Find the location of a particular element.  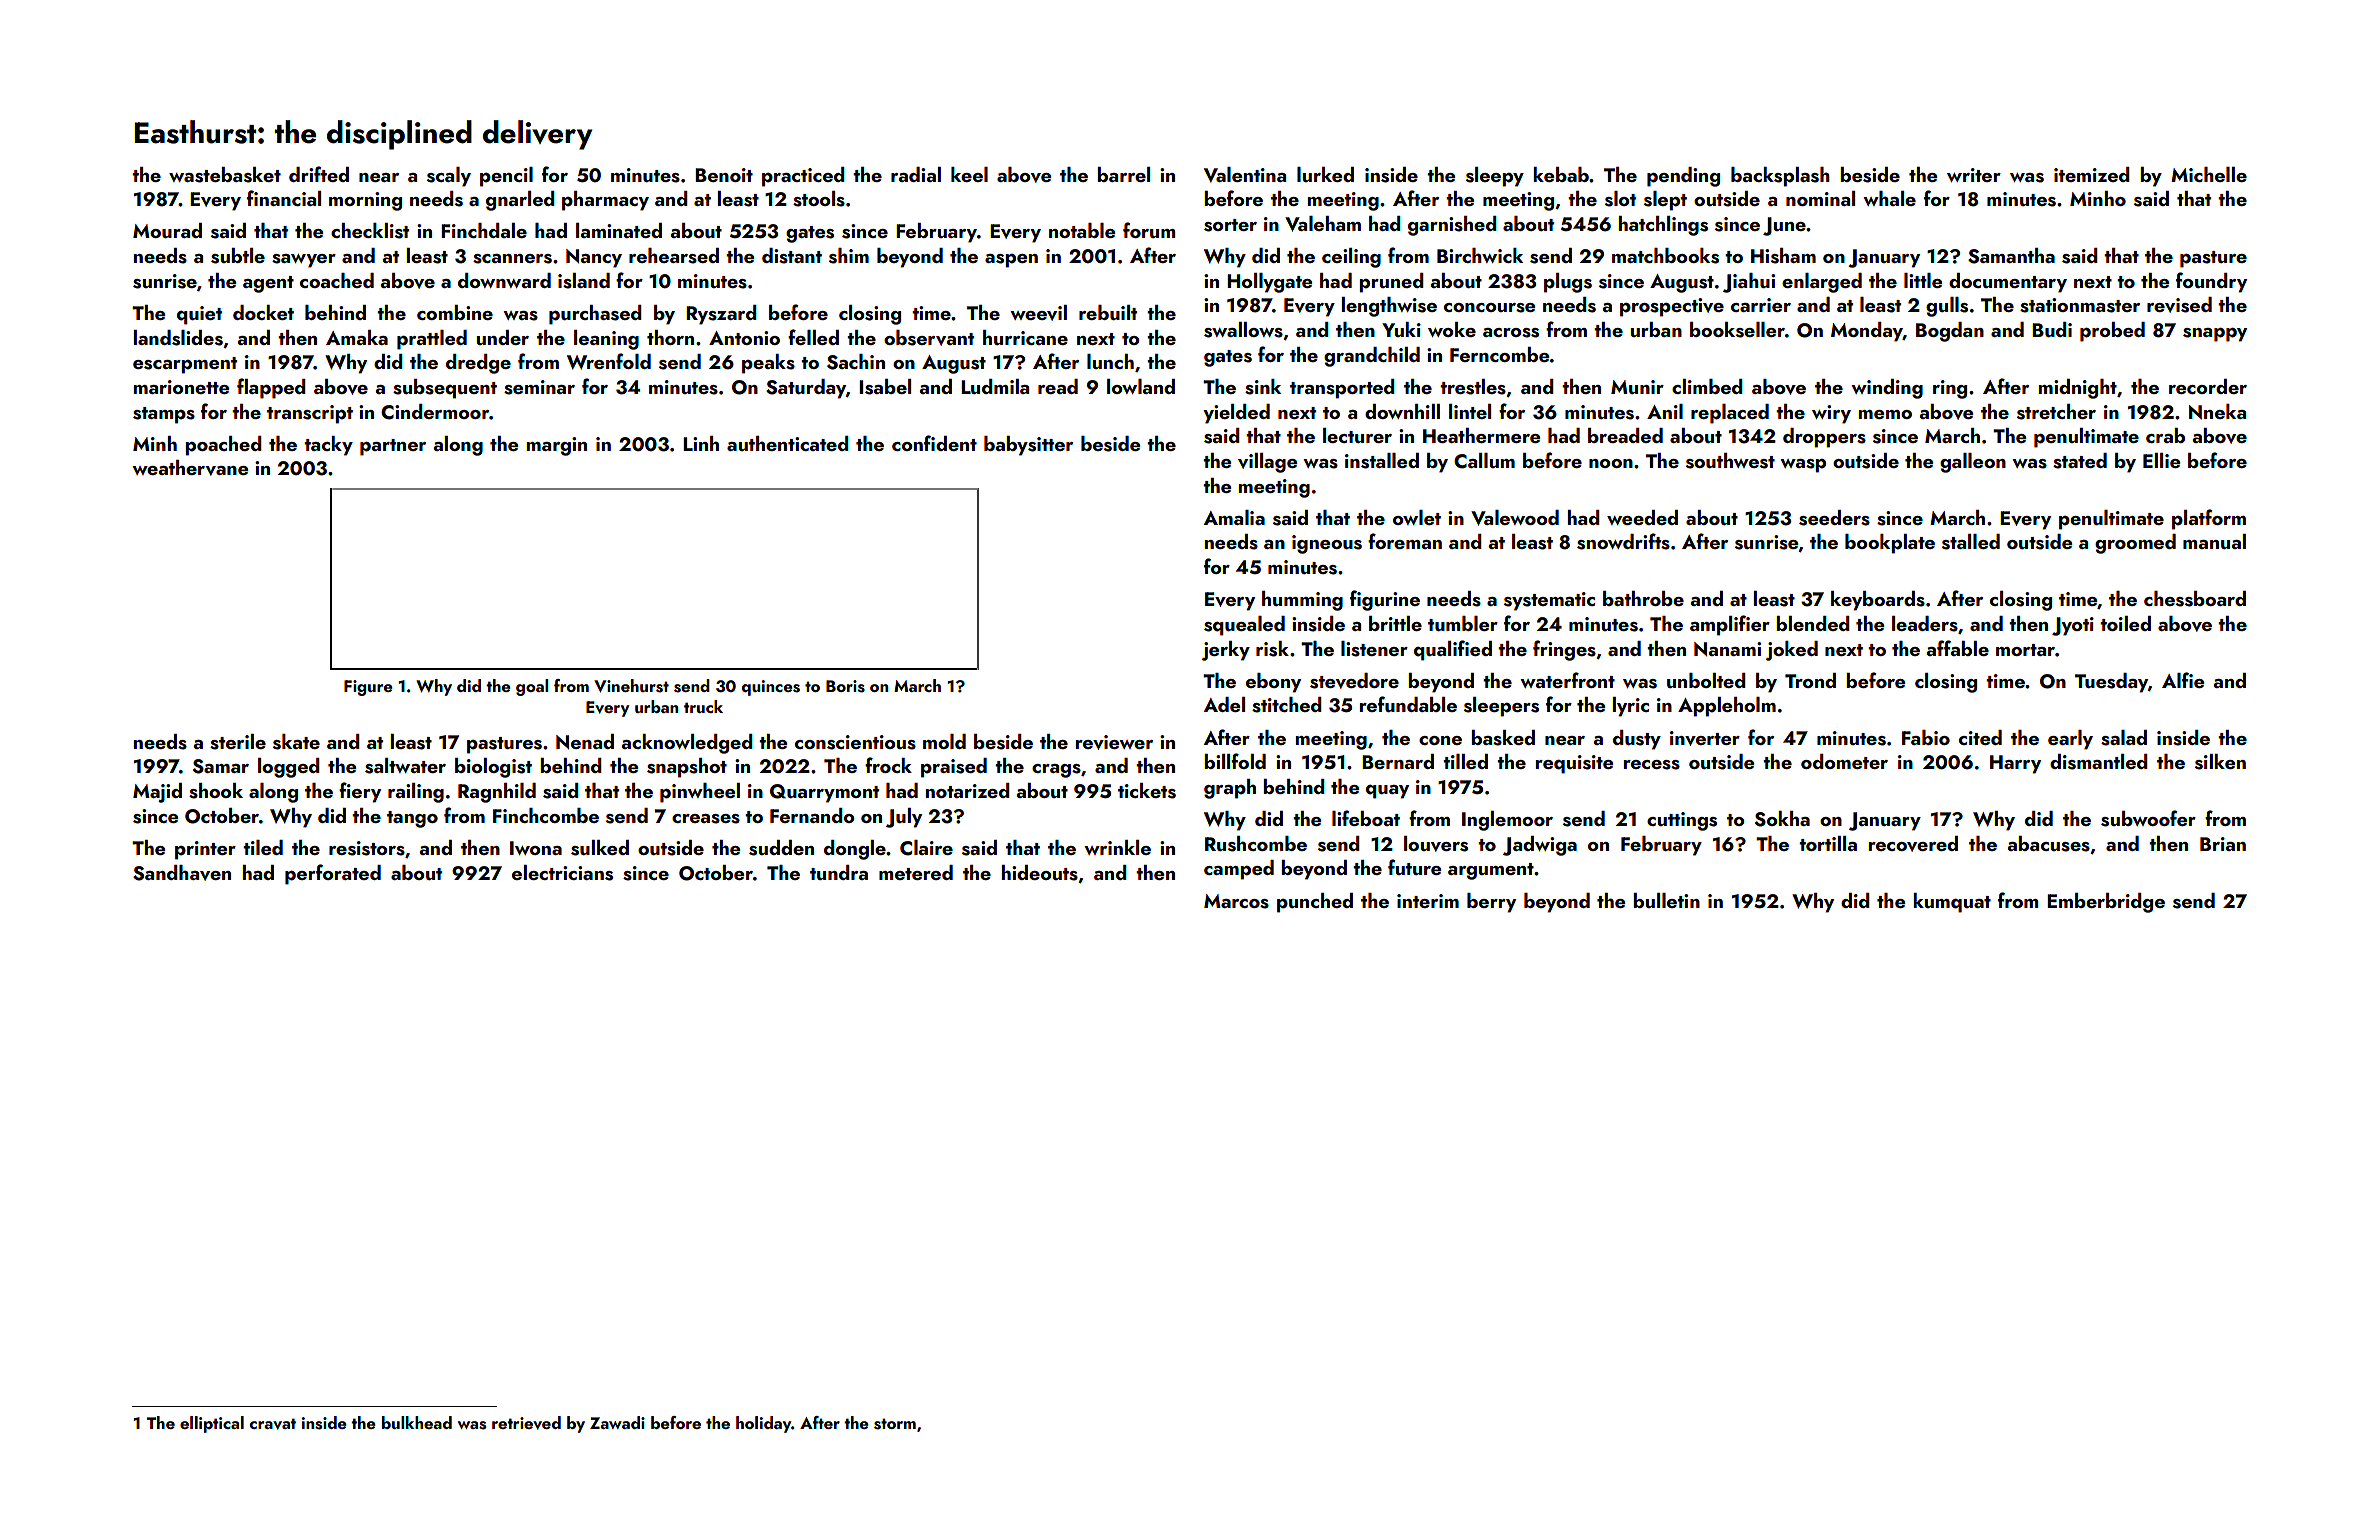

observant is located at coordinates (929, 338).
